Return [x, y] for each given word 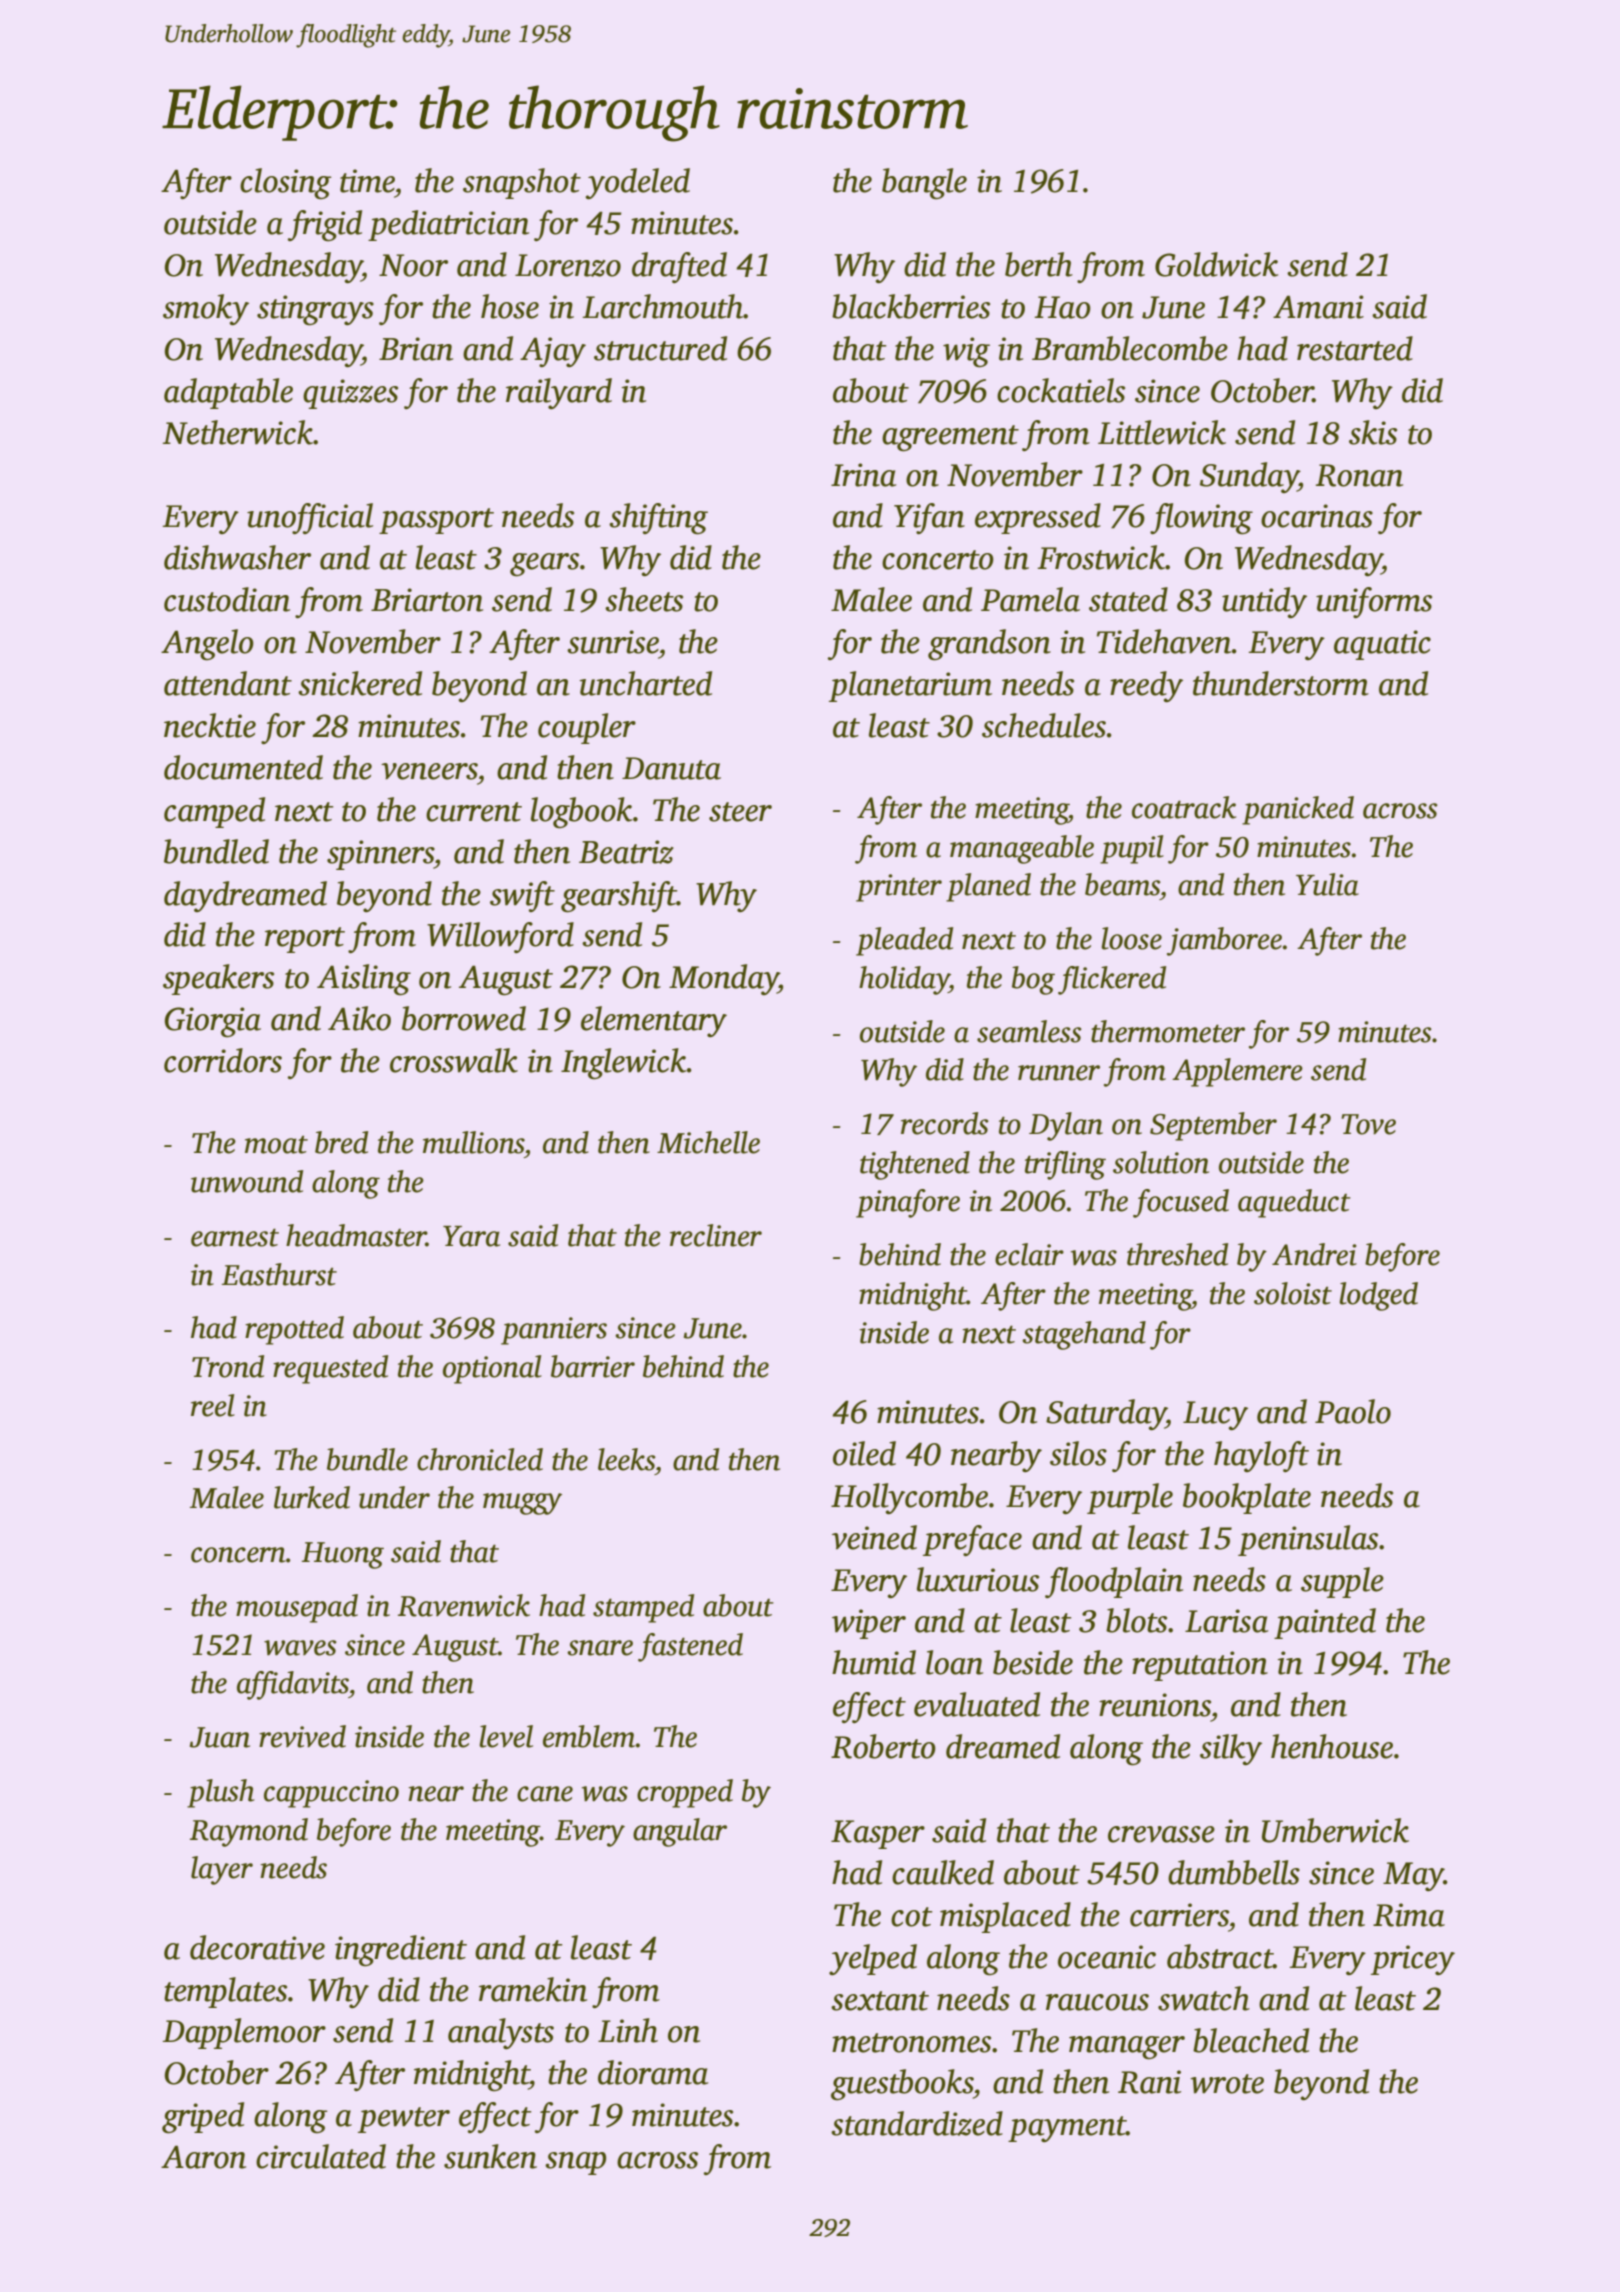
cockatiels [1061, 390]
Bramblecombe [1130, 348]
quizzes [350, 394]
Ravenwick [464, 1605]
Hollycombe [909, 1499]
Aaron [203, 2157]
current [474, 812]
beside [1033, 1662]
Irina [863, 475]
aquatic [1382, 645]
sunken [490, 2156]
